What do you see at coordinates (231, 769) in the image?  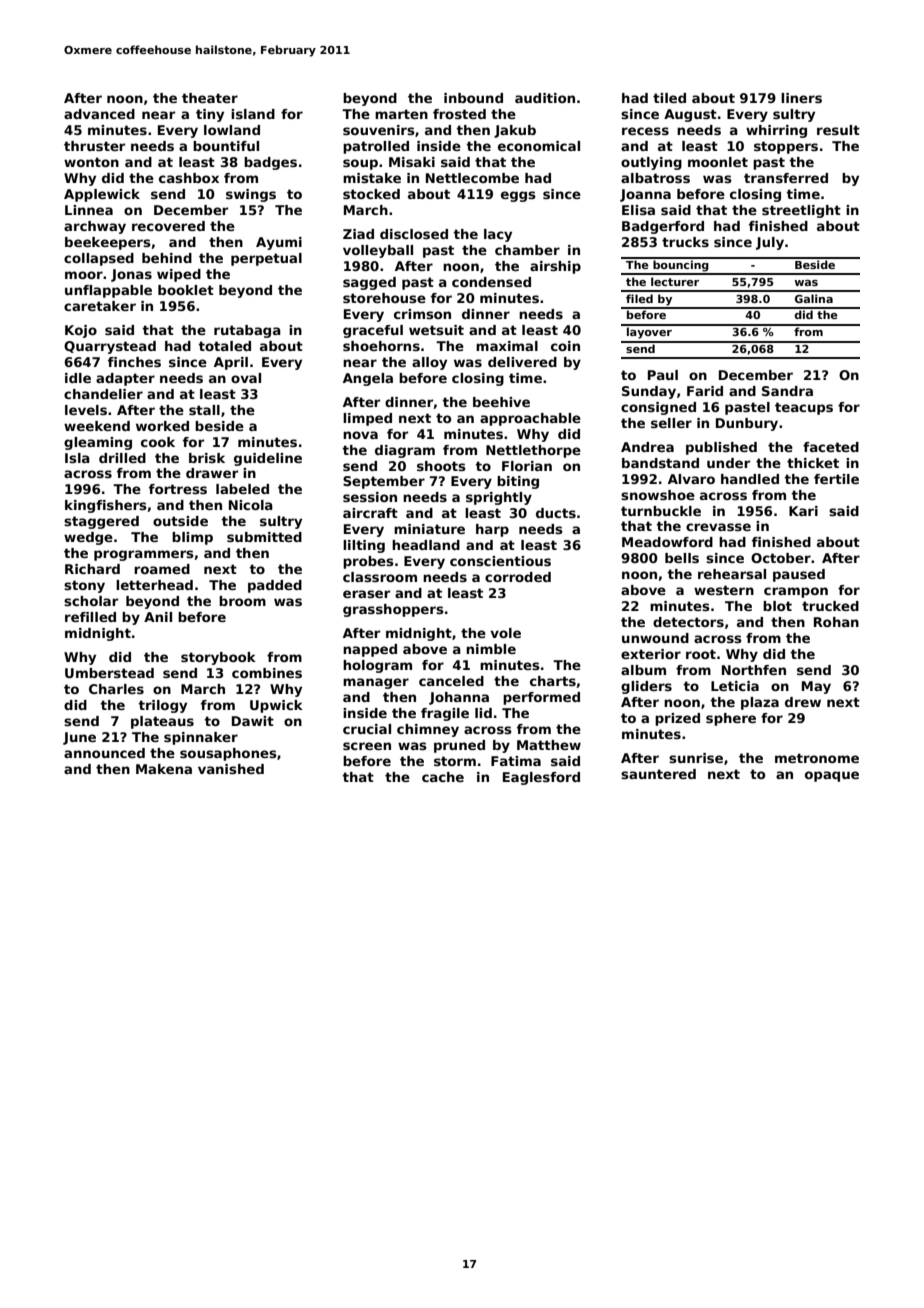 I see `vanished` at bounding box center [231, 769].
